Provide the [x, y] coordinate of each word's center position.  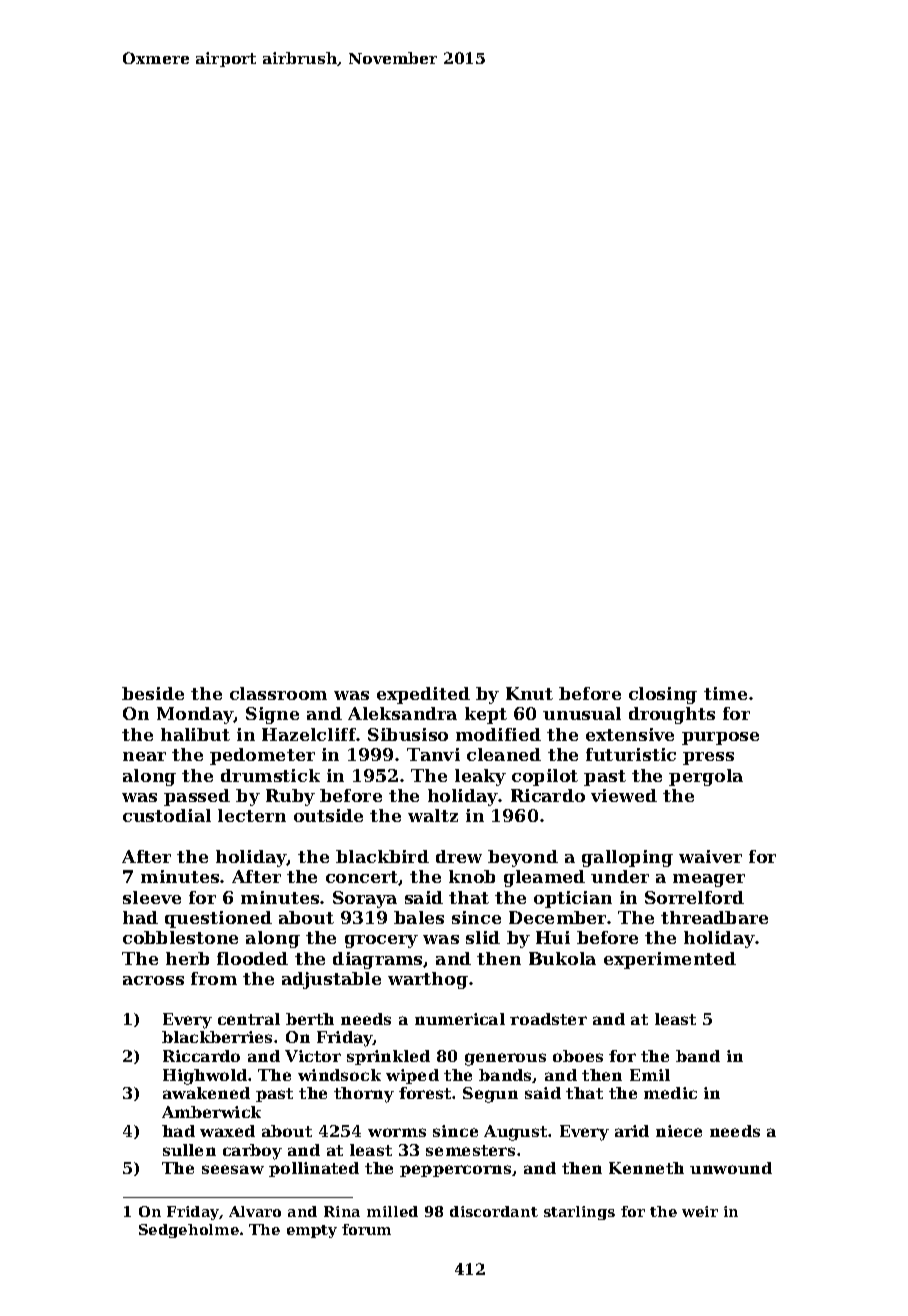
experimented [670, 960]
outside [328, 815]
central [249, 1019]
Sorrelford [694, 897]
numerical [460, 1019]
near [144, 756]
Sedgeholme [189, 1231]
